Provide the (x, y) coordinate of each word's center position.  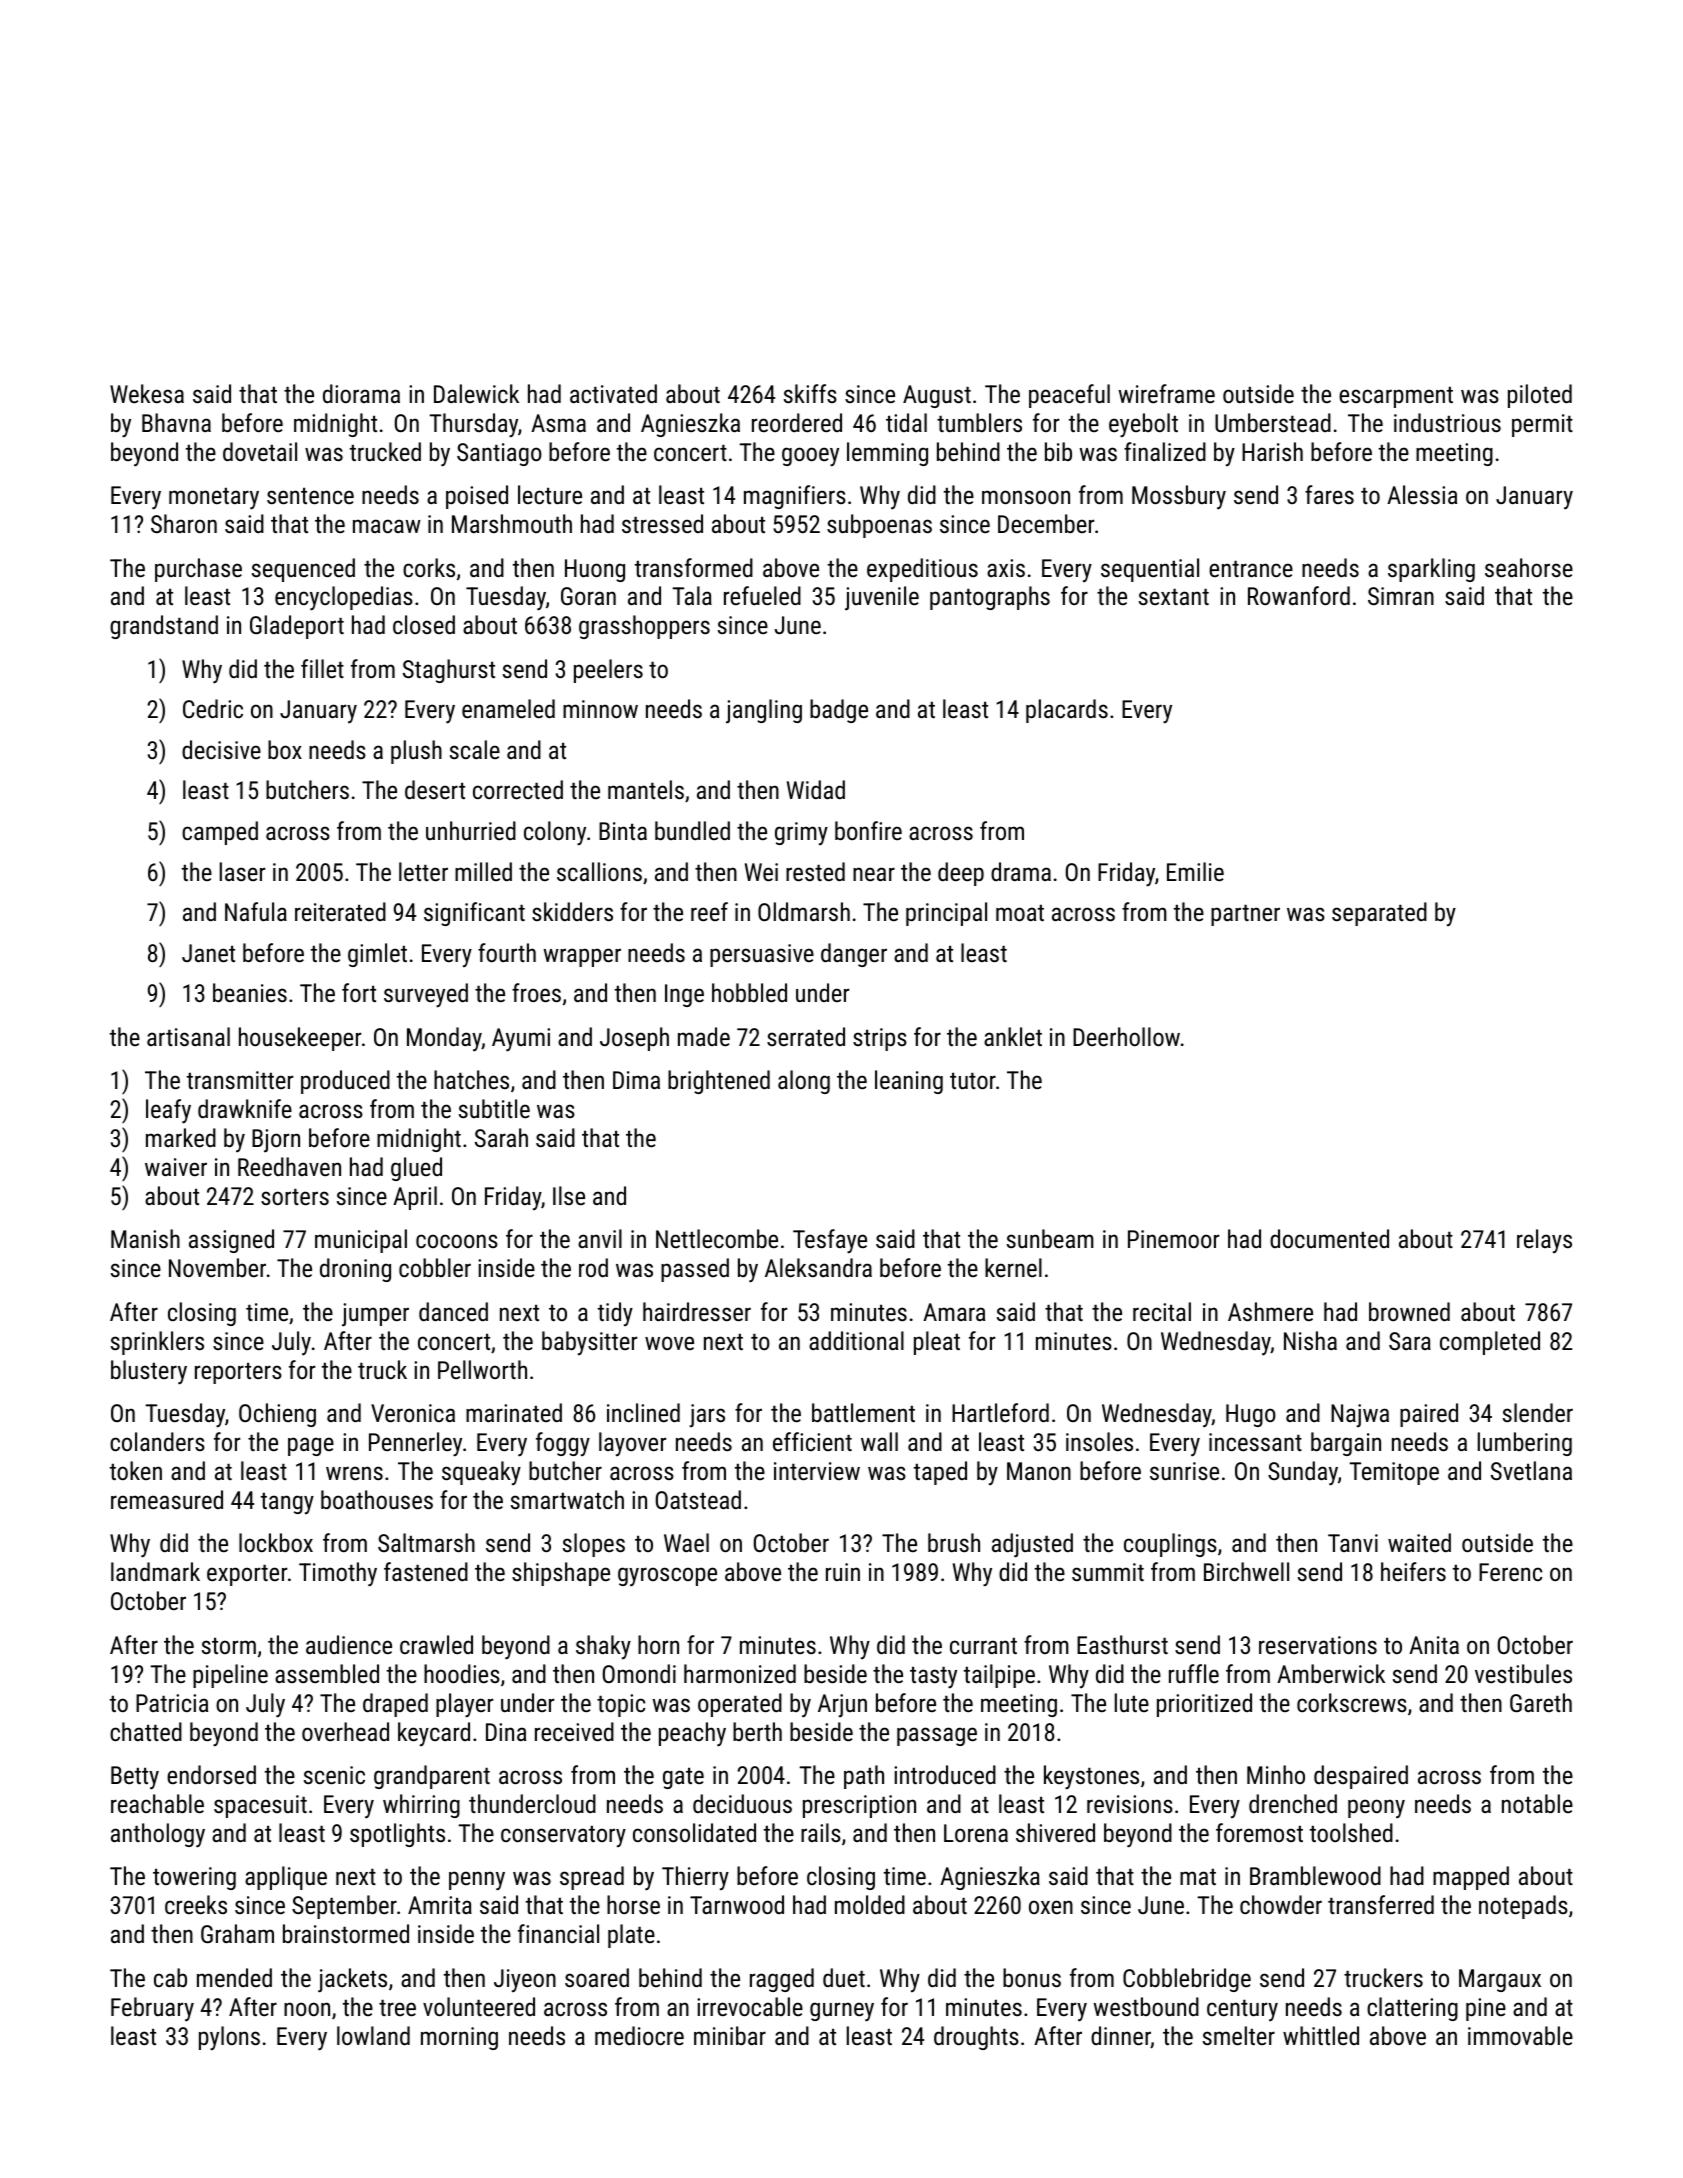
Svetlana (1531, 1470)
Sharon (184, 523)
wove (669, 1343)
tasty (933, 1677)
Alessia (1422, 494)
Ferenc (1510, 1572)
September (344, 1907)
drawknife (245, 1108)
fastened (426, 1571)
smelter (1239, 2035)
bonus (1032, 1977)
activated (613, 393)
